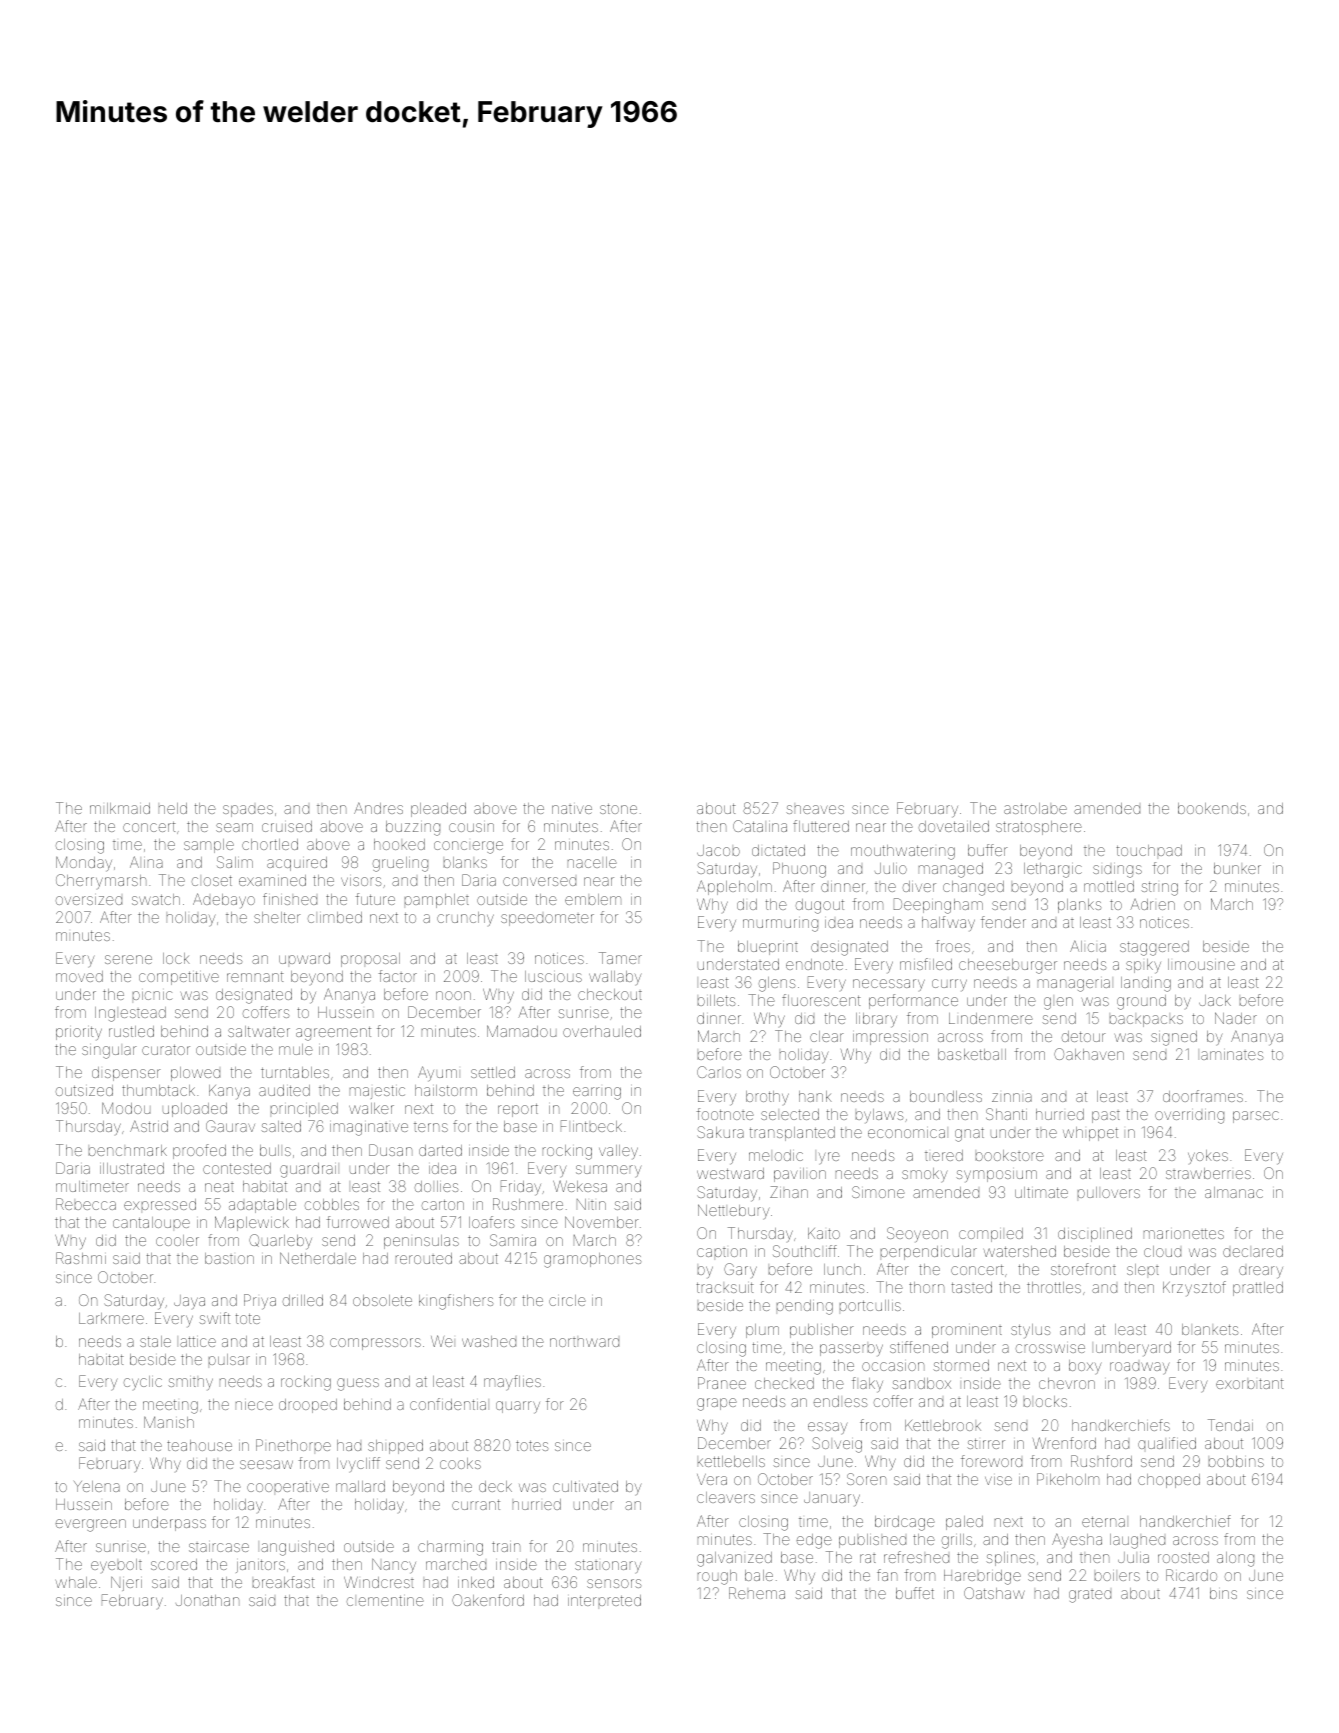 The width and height of the image is (1339, 1733). Describe the element at coordinates (757, 1593) in the image. I see `Rehema` at that location.
